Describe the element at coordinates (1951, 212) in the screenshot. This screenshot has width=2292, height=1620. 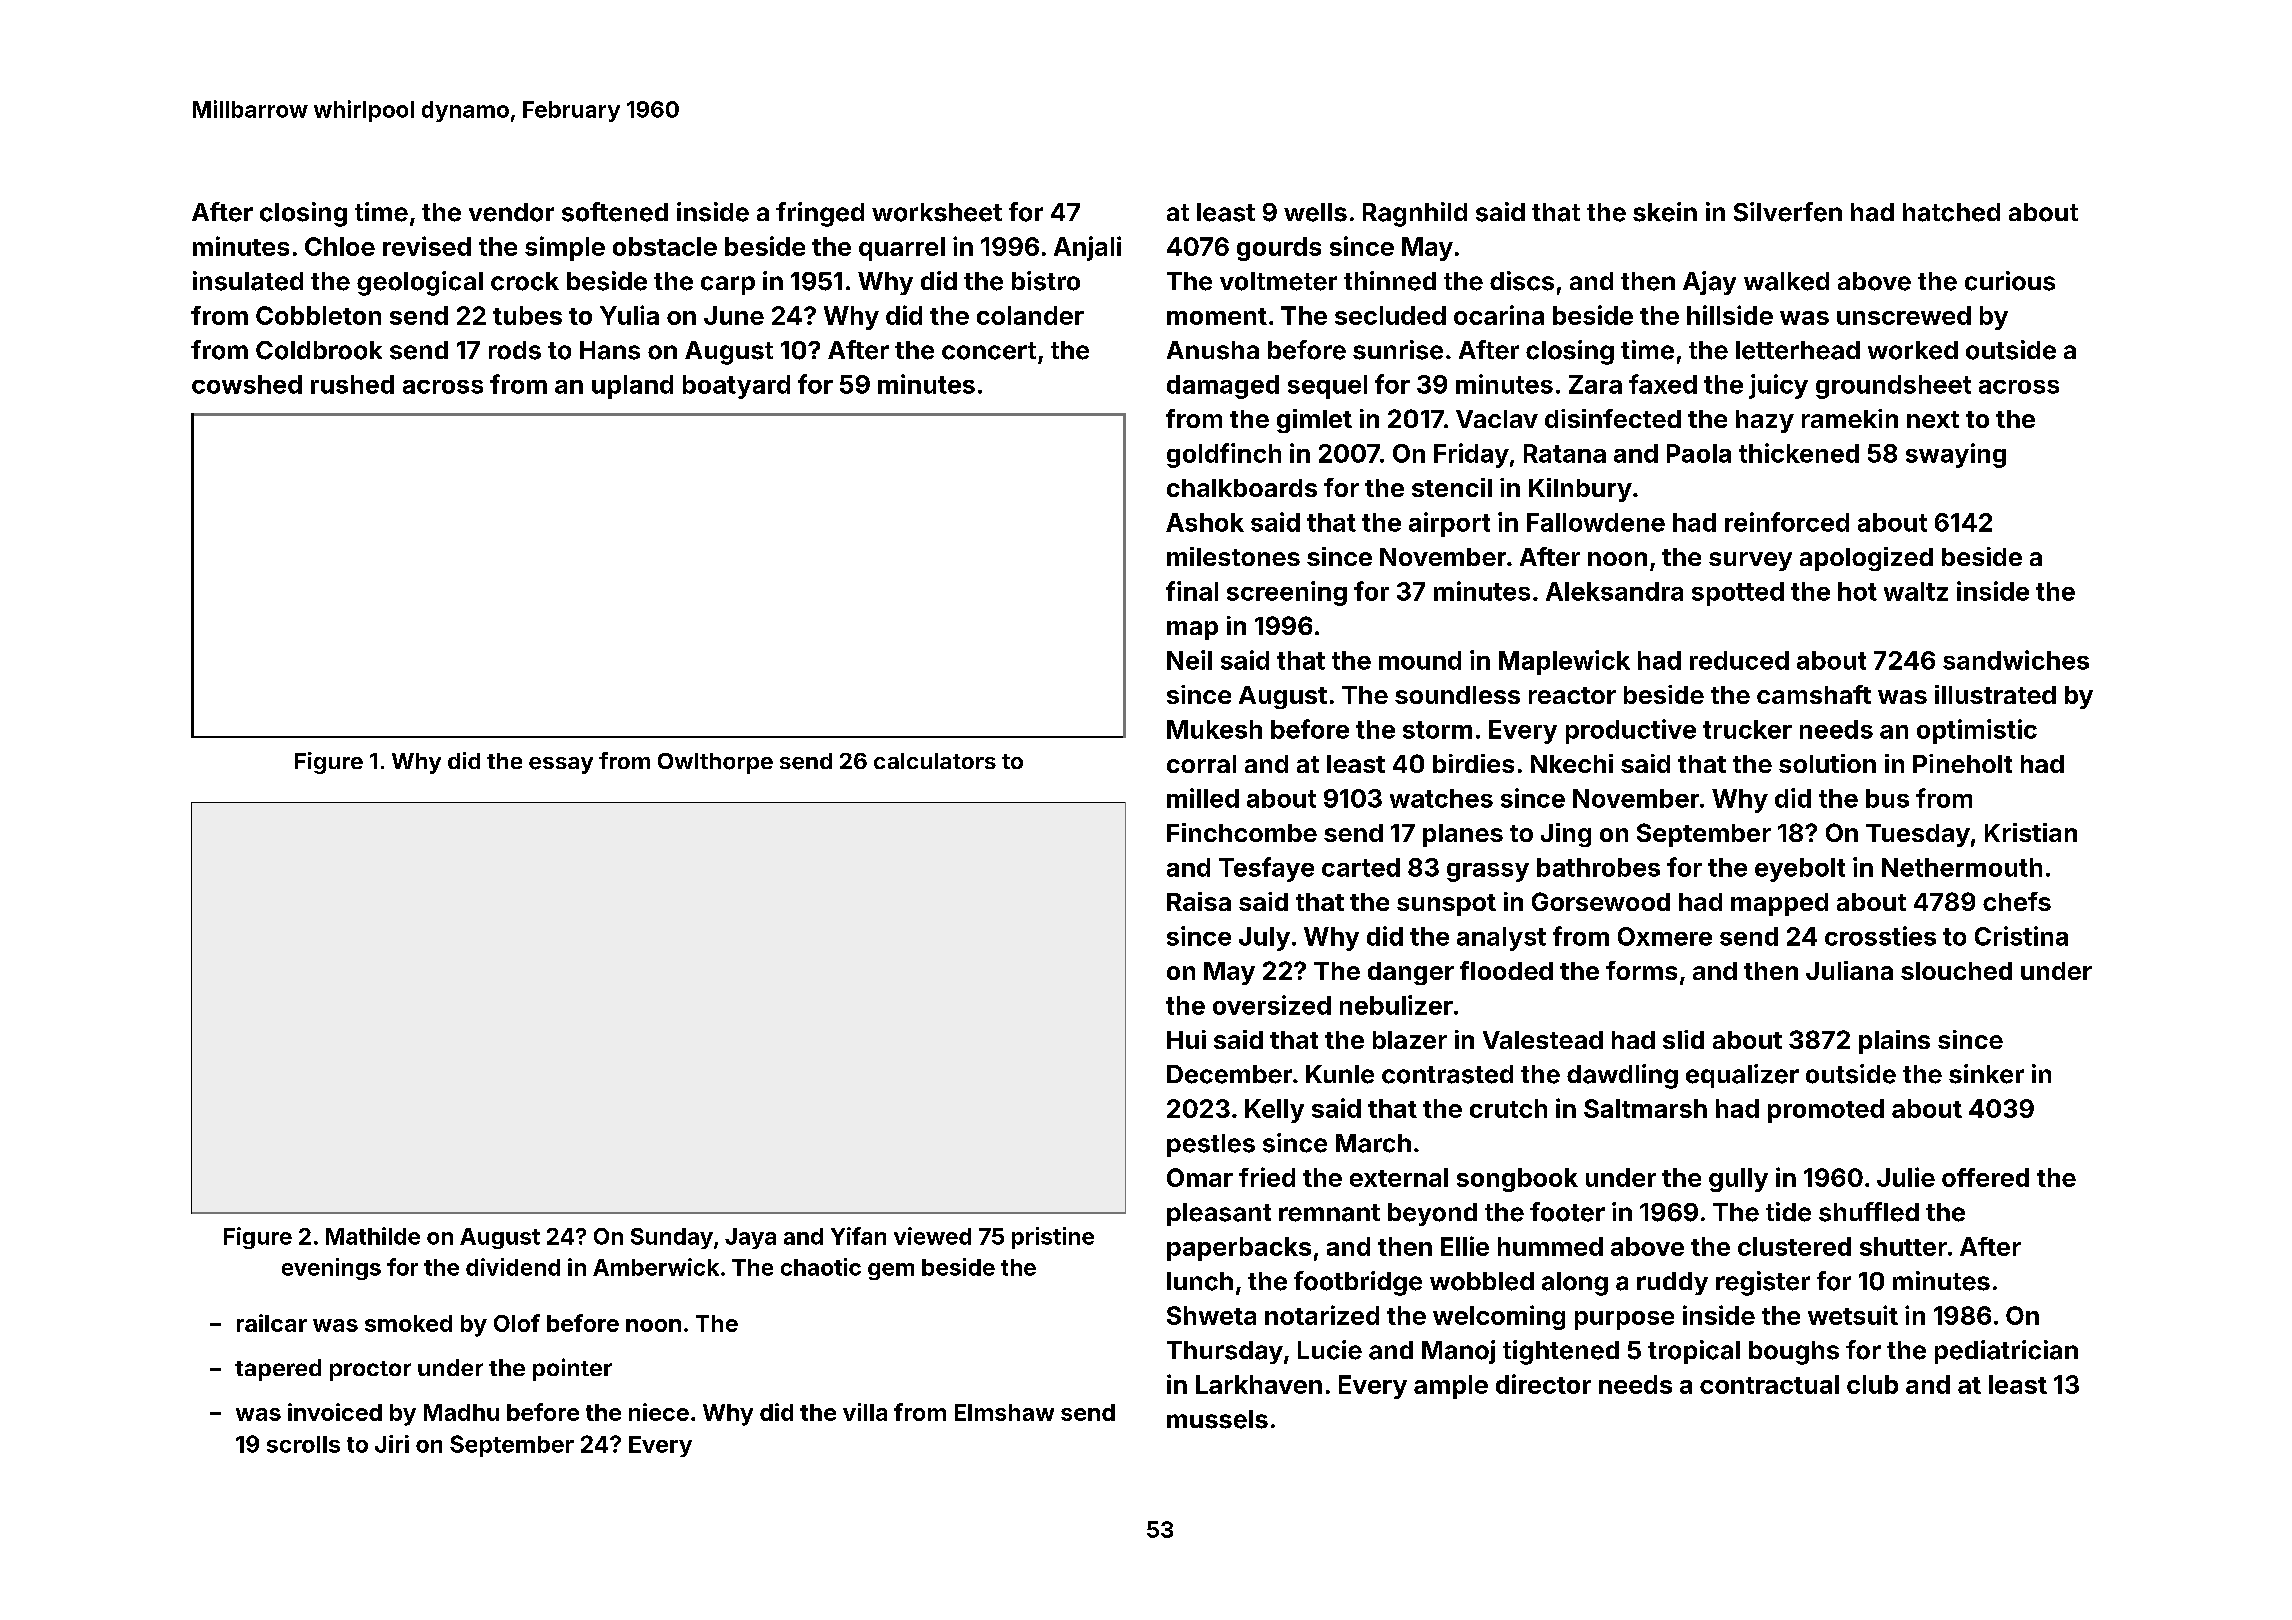
I see `hatched` at that location.
